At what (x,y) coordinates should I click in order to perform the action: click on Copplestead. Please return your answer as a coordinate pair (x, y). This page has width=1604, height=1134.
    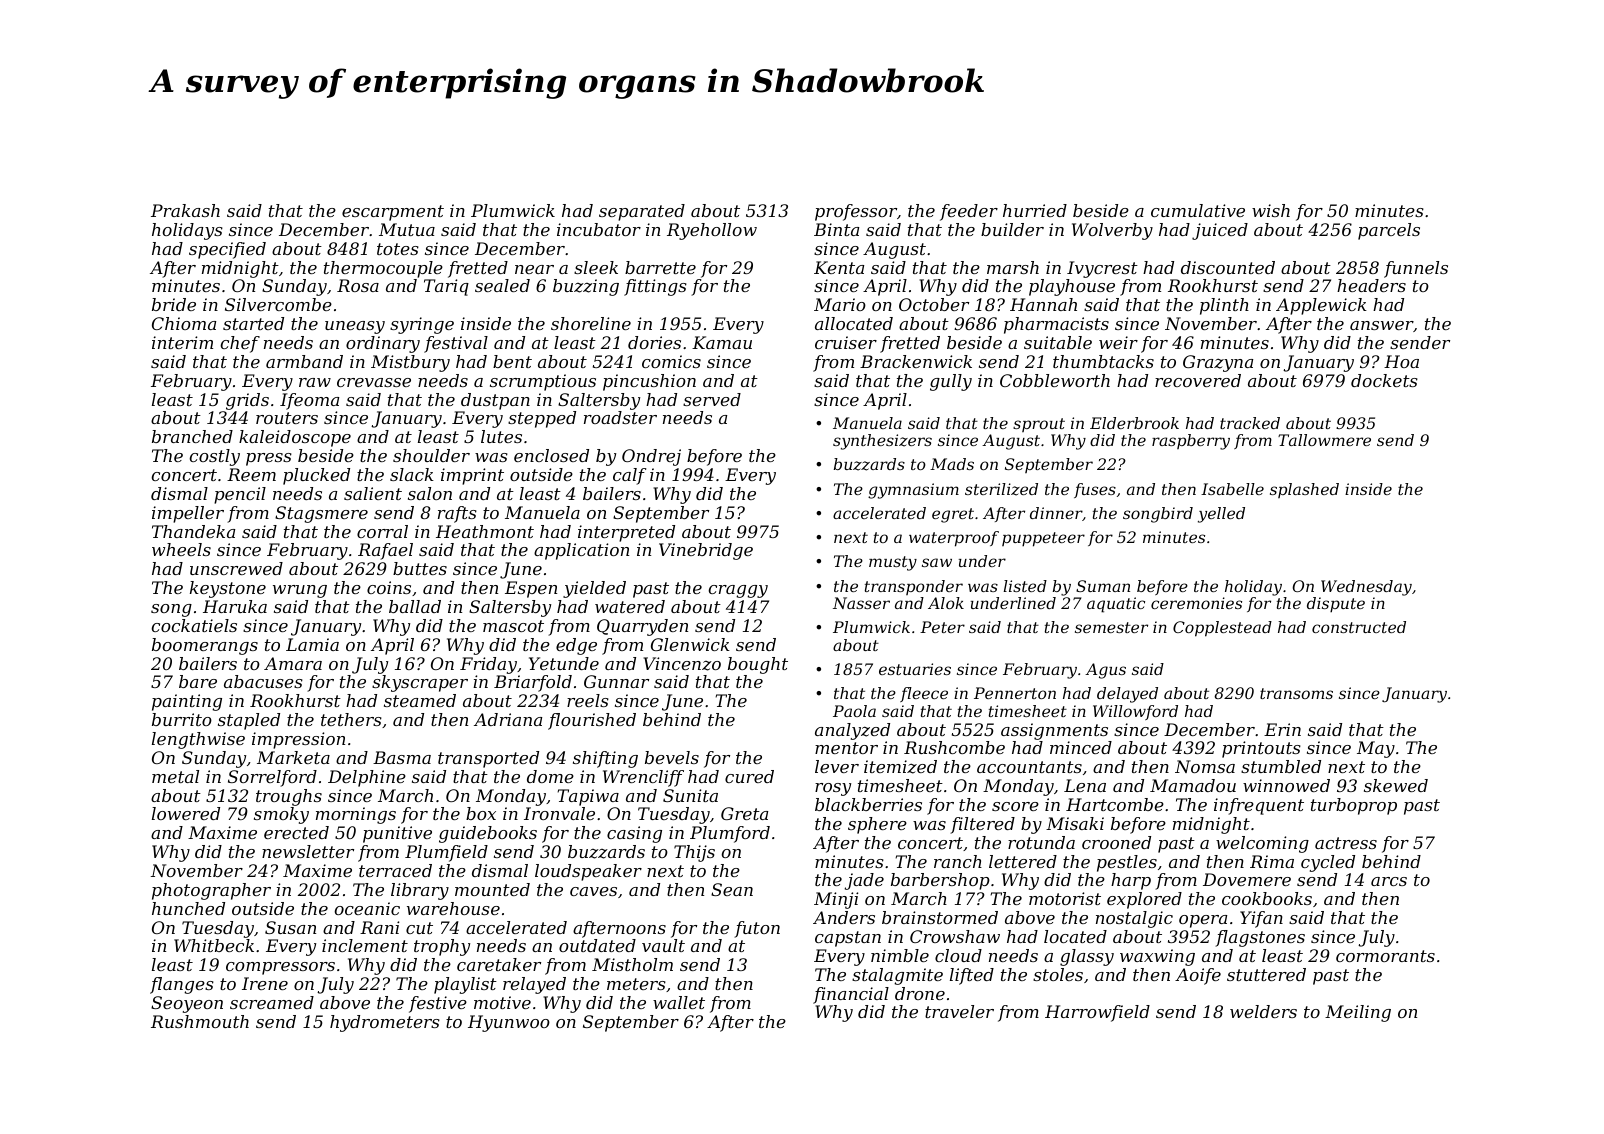
    Looking at the image, I should click on (1222, 629).
